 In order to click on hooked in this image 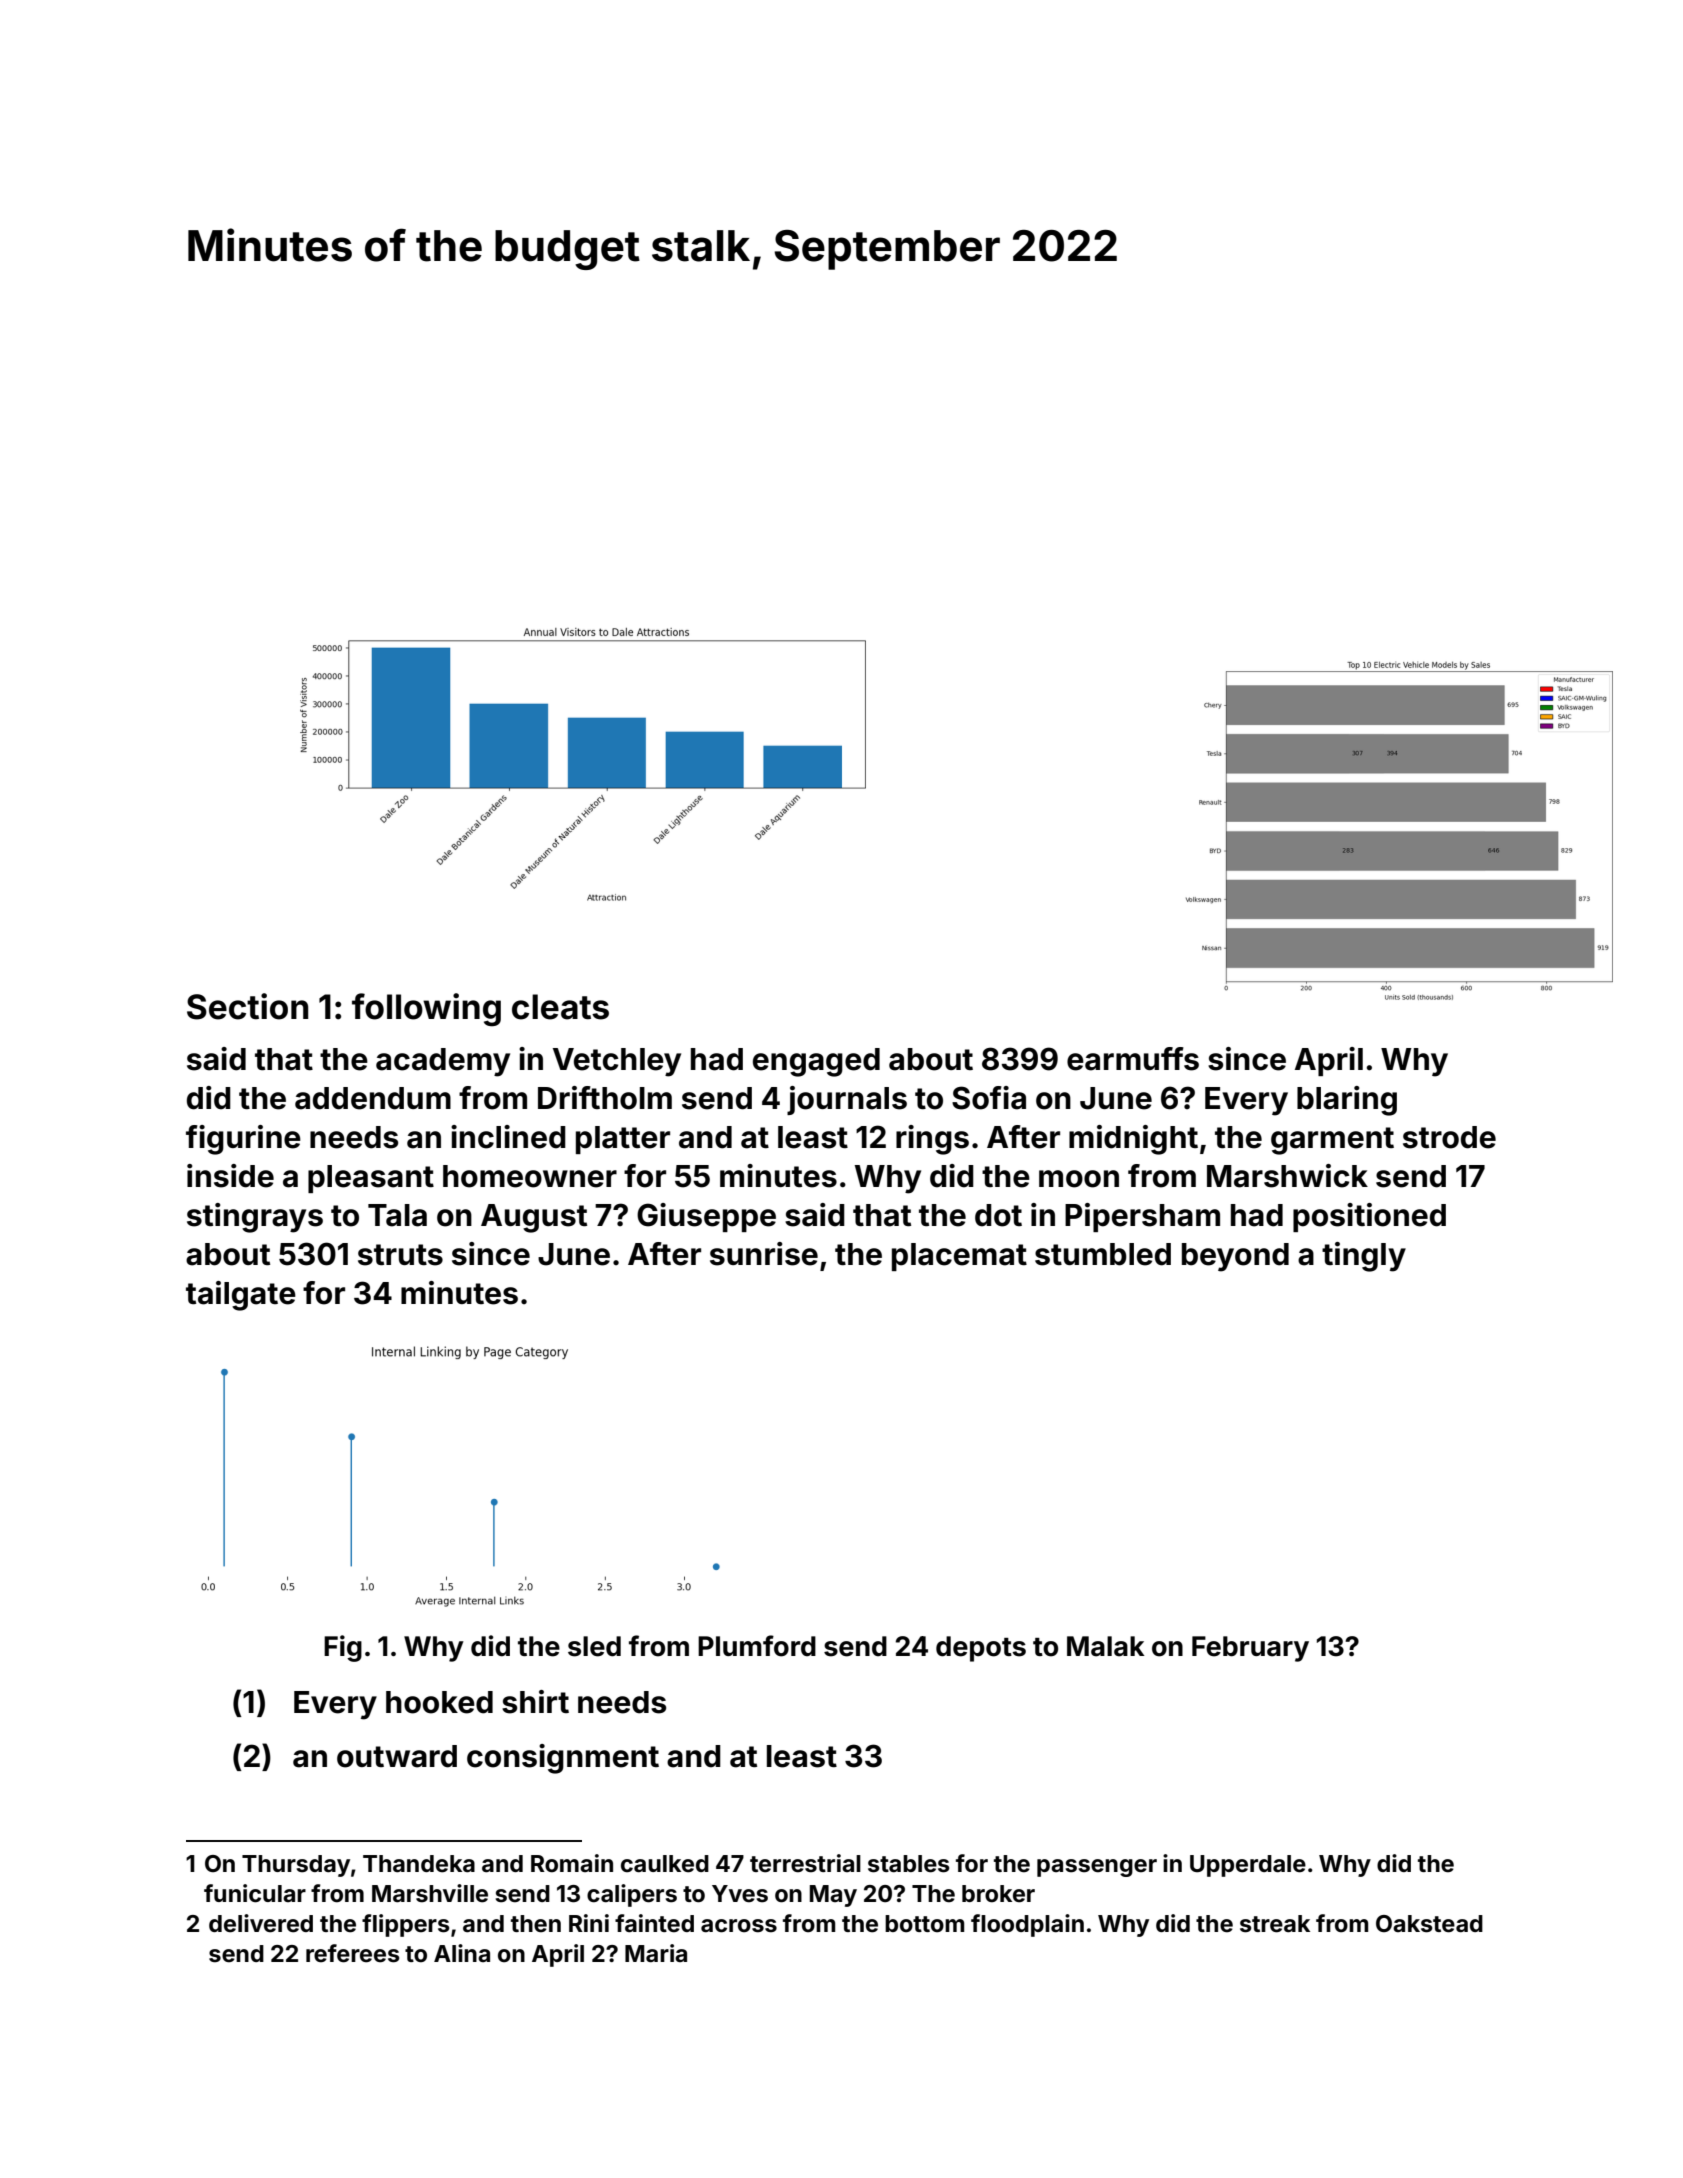, I will do `click(439, 1702)`.
